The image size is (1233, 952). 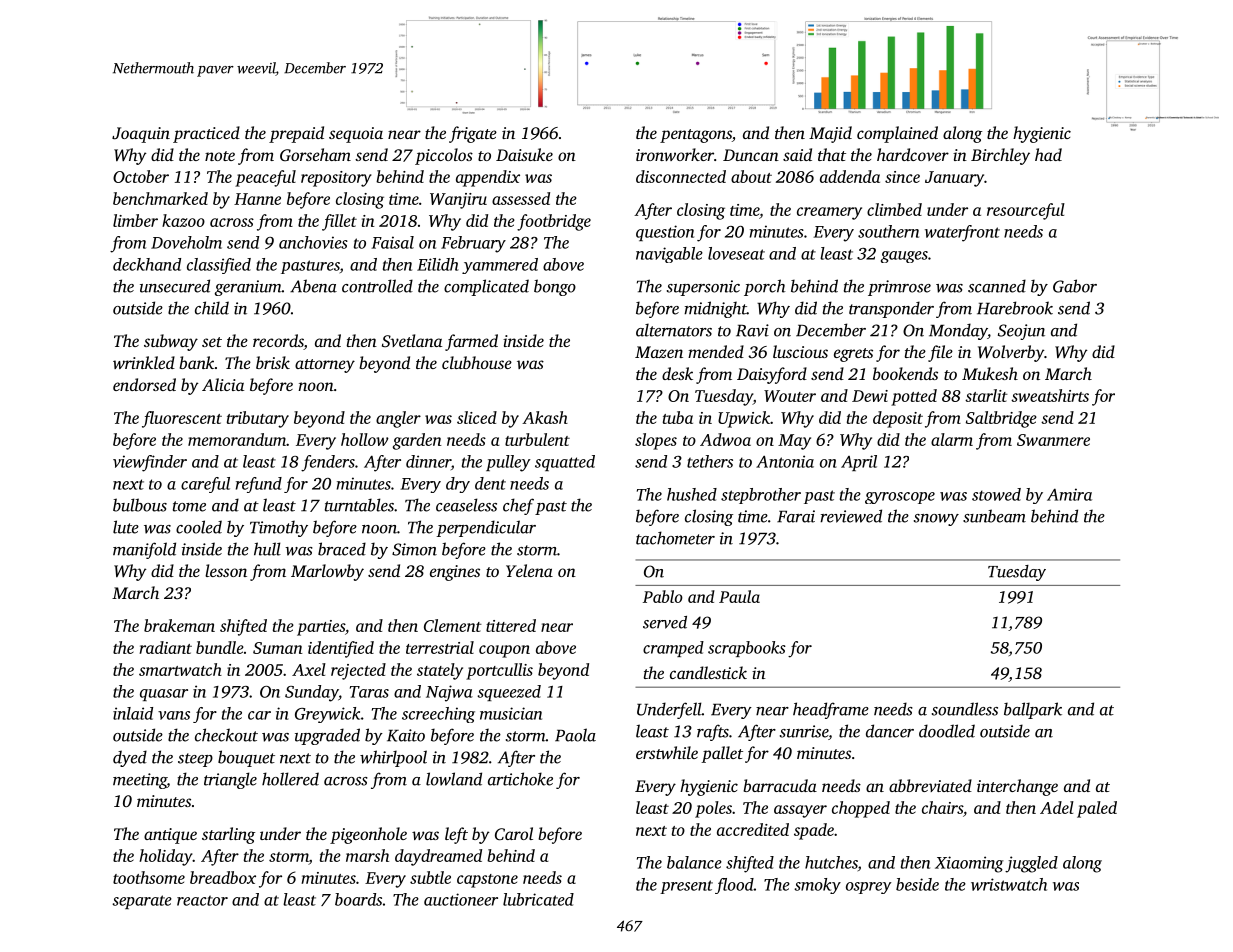 I want to click on vans, so click(x=174, y=715).
